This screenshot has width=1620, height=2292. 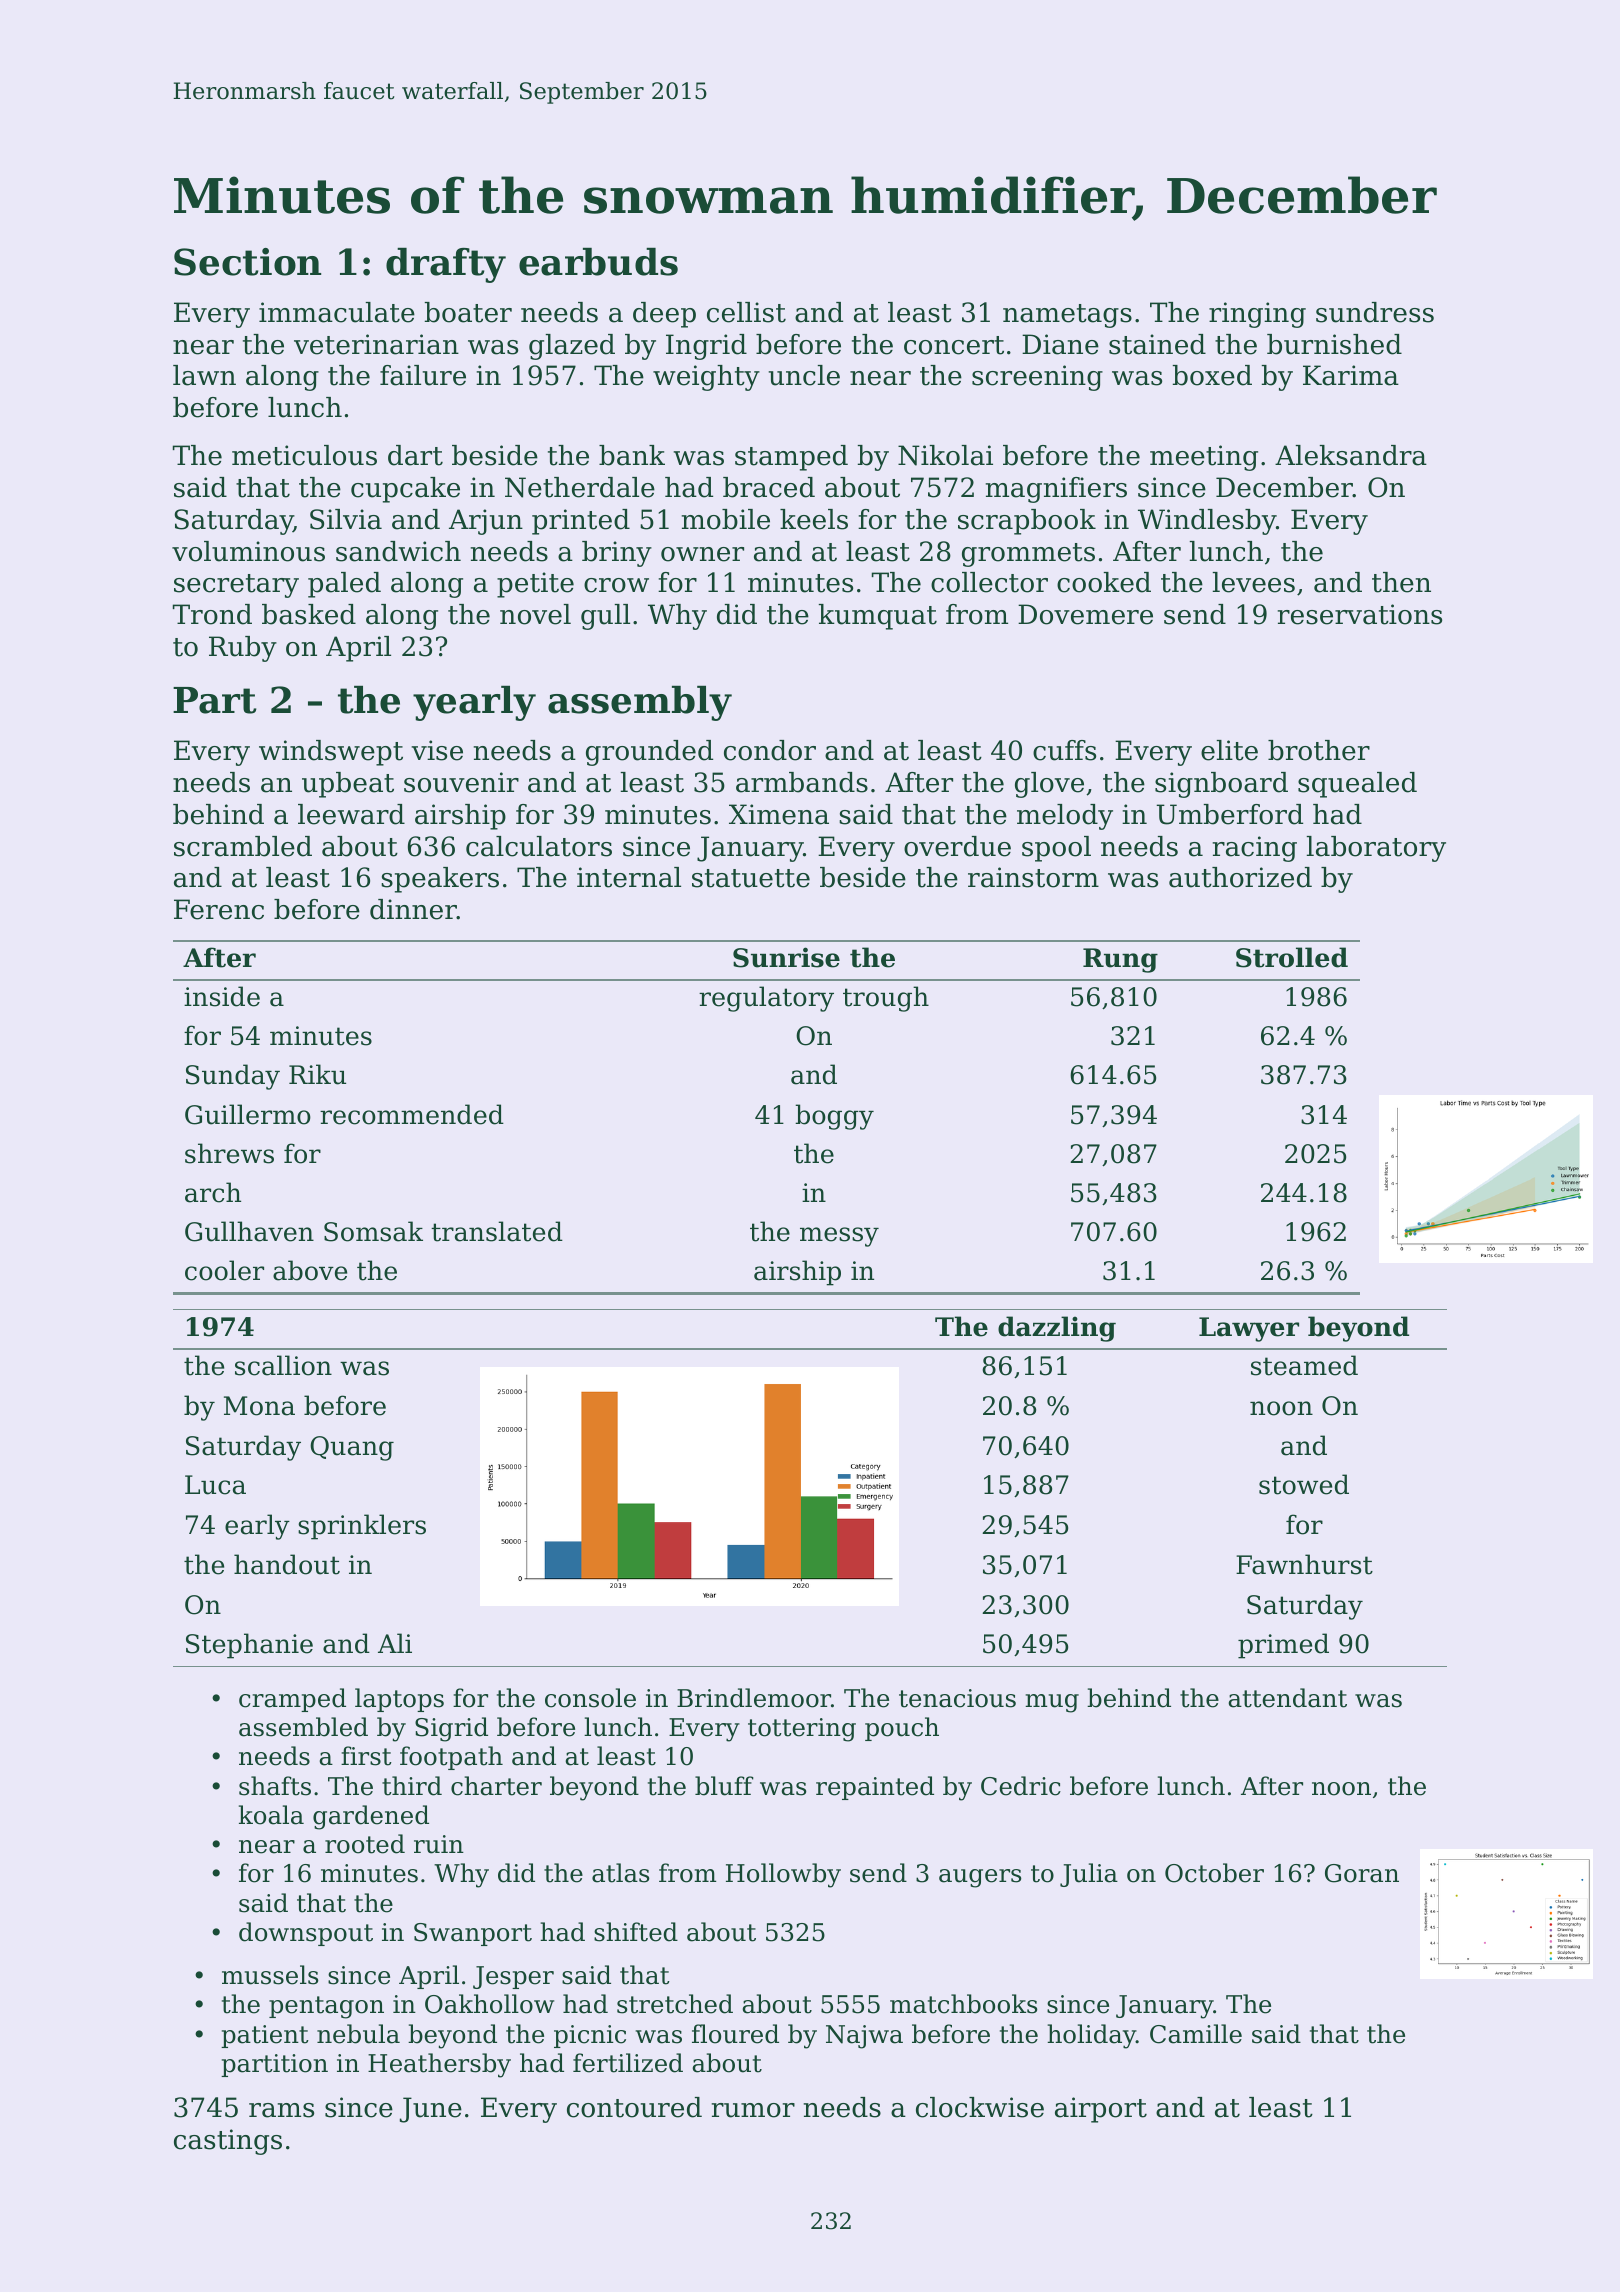 I want to click on bank, so click(x=632, y=455).
